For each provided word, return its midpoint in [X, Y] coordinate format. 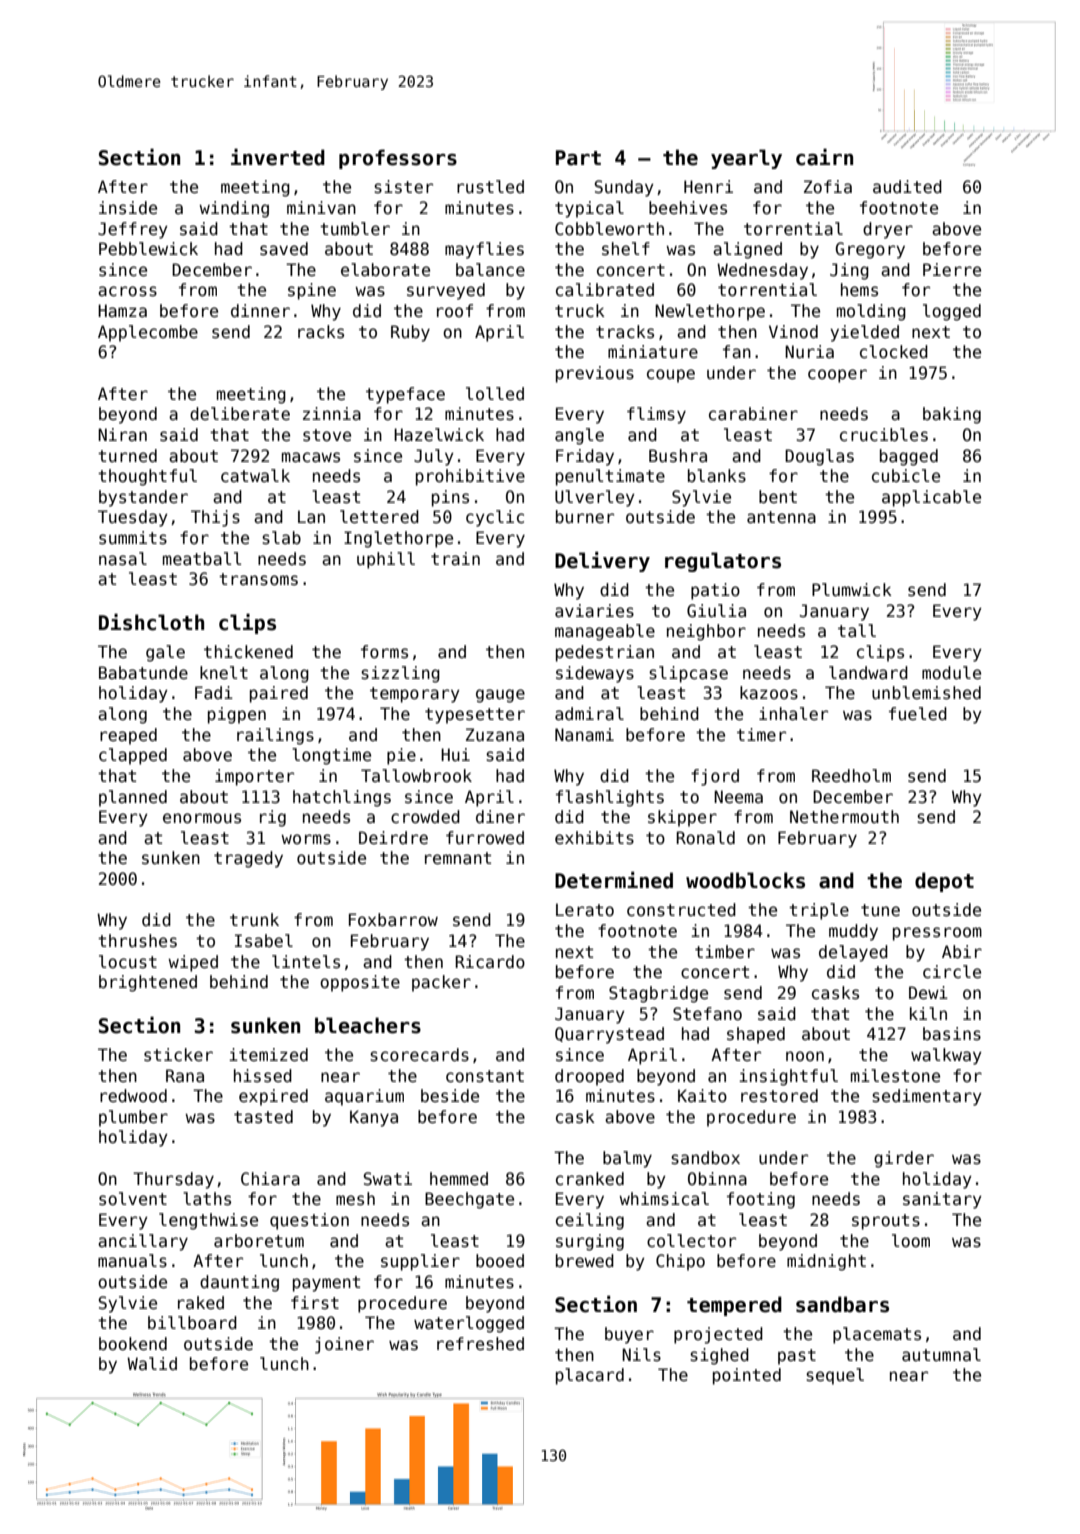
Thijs [215, 518]
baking [952, 415]
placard [590, 1376]
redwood [133, 1096]
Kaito [702, 1096]
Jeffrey [133, 230]
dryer [888, 230]
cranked [590, 1179]
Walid [152, 1364]
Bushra [678, 456]
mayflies [484, 250]
